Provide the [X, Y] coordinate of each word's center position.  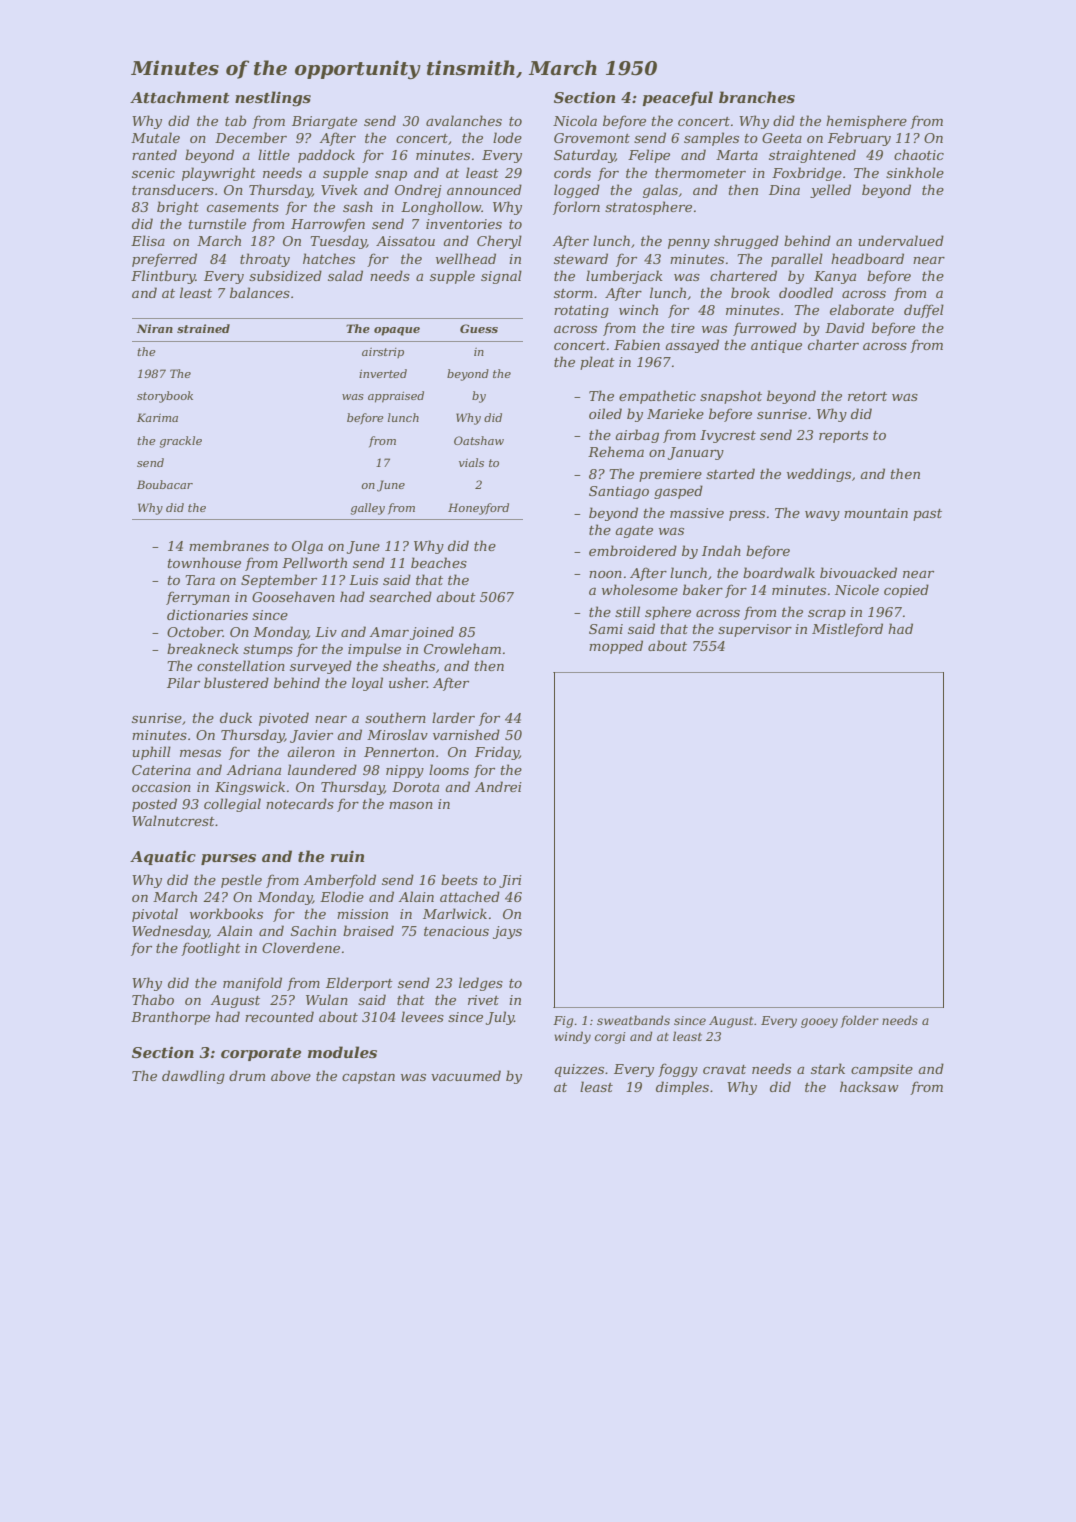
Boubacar [165, 484]
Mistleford [847, 630]
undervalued [901, 240]
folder [860, 1021]
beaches [439, 562]
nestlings [273, 99]
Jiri [510, 881]
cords [572, 172]
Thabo [153, 999]
